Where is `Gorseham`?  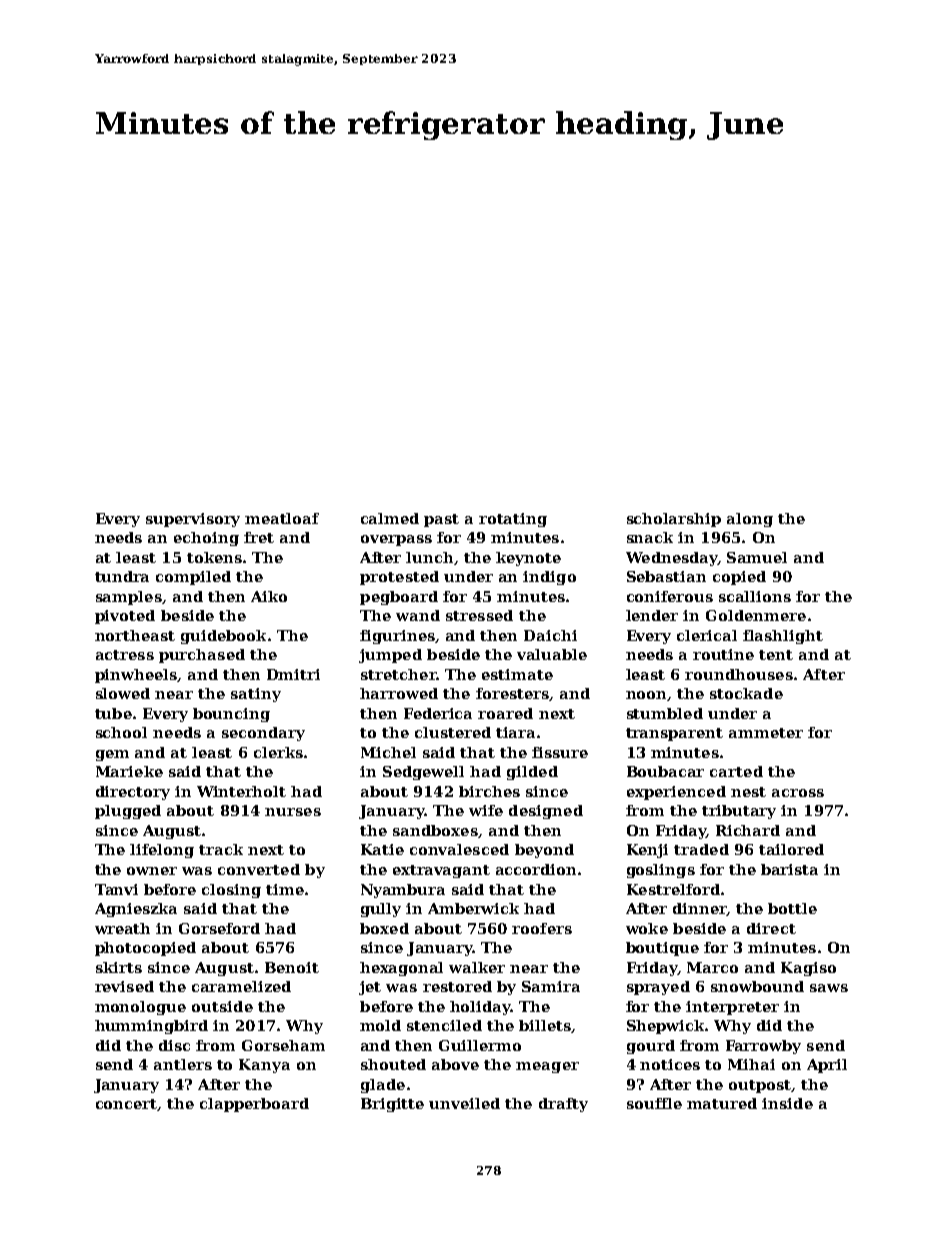
Gorseham is located at coordinates (283, 1045).
